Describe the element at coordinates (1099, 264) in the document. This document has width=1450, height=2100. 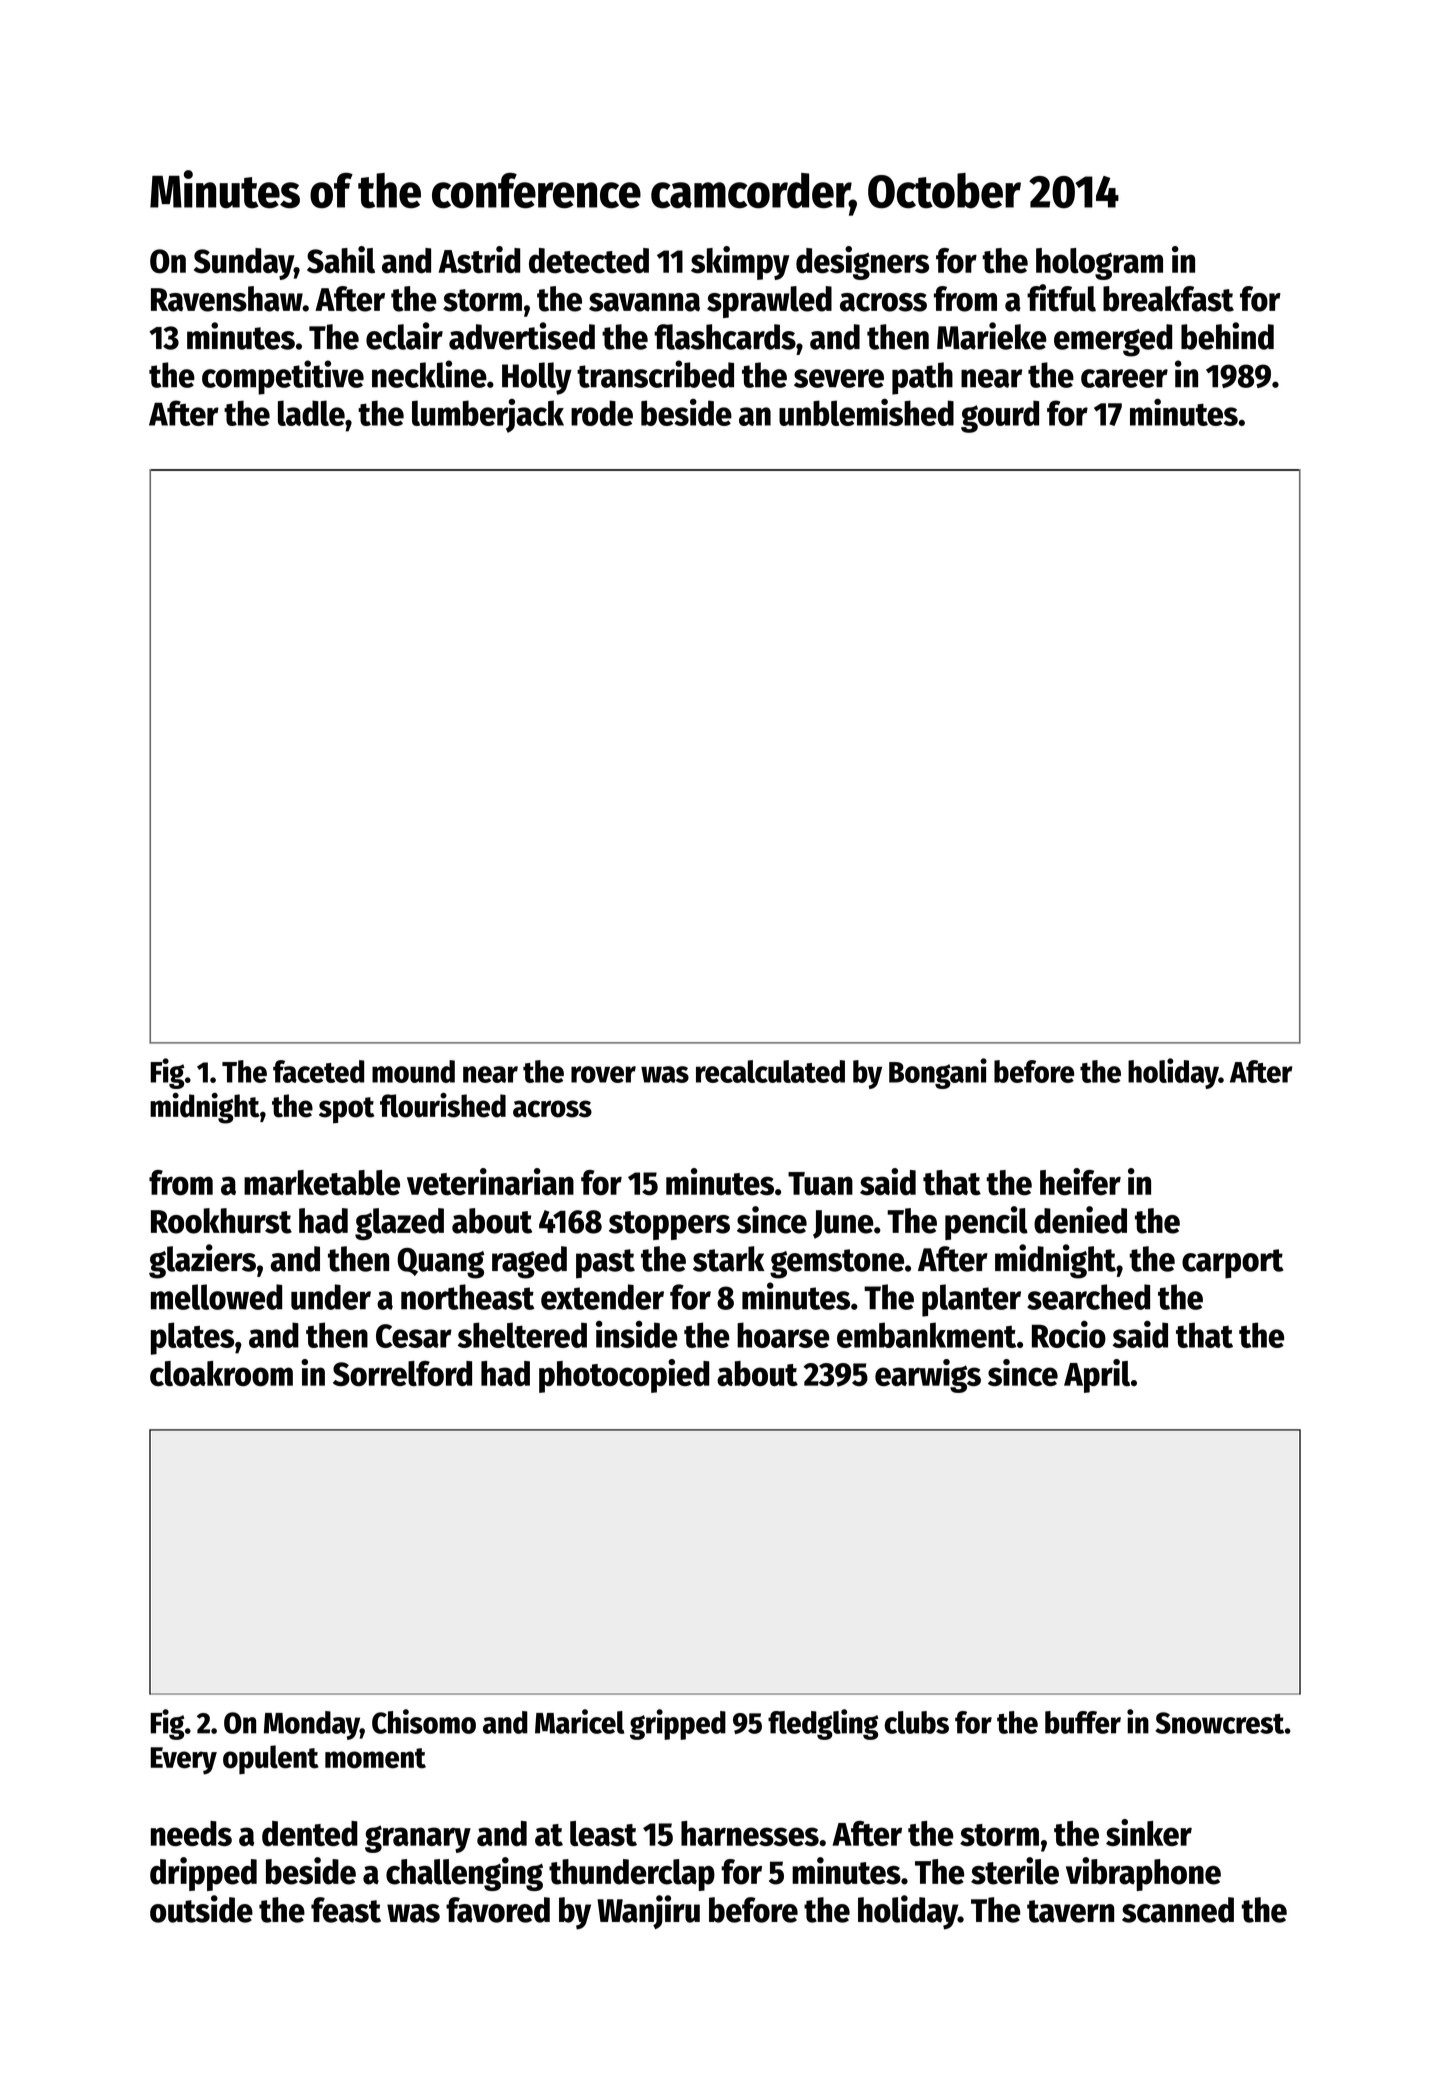
I see `hologram` at that location.
